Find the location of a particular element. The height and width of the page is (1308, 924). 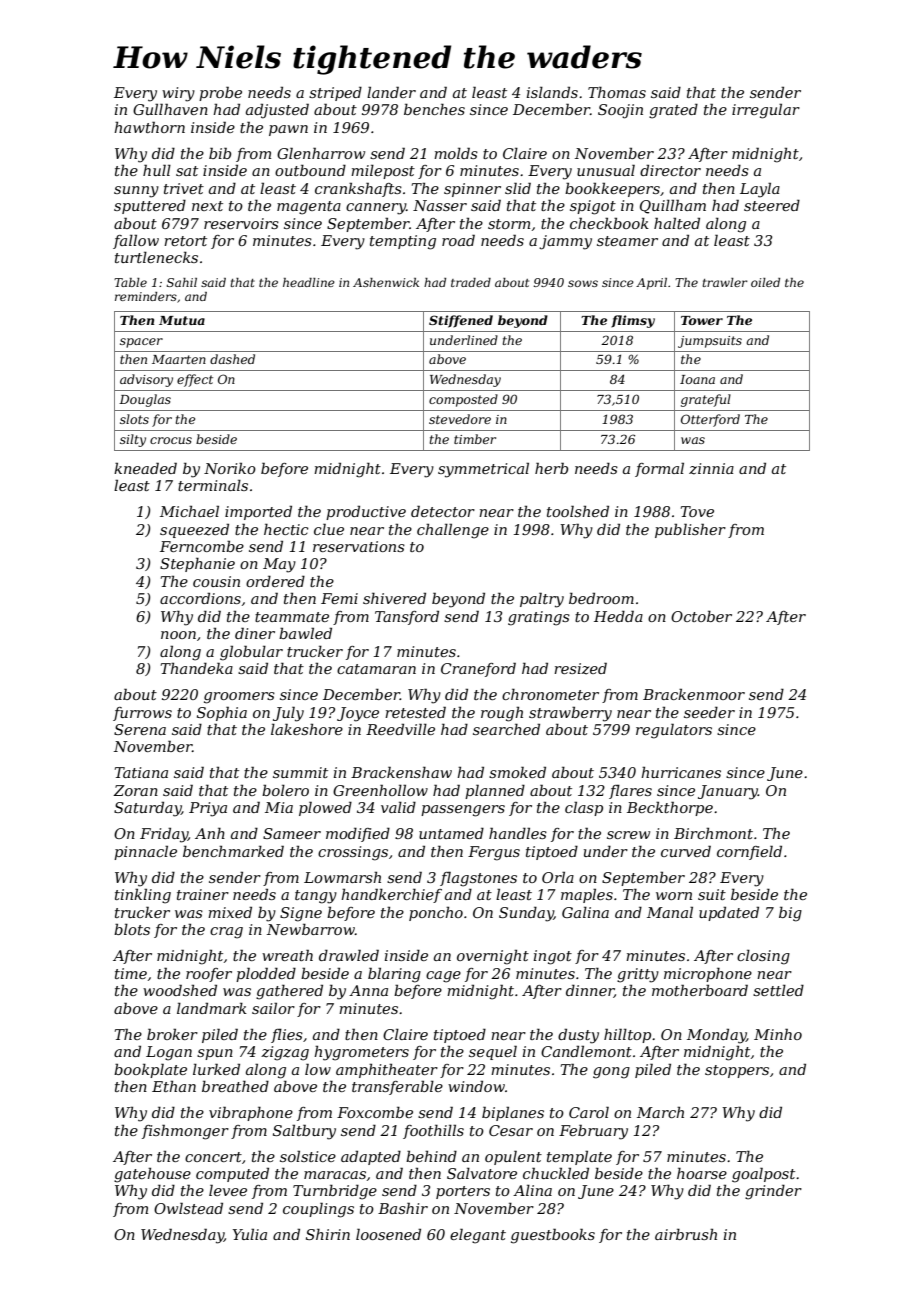

October is located at coordinates (701, 616).
